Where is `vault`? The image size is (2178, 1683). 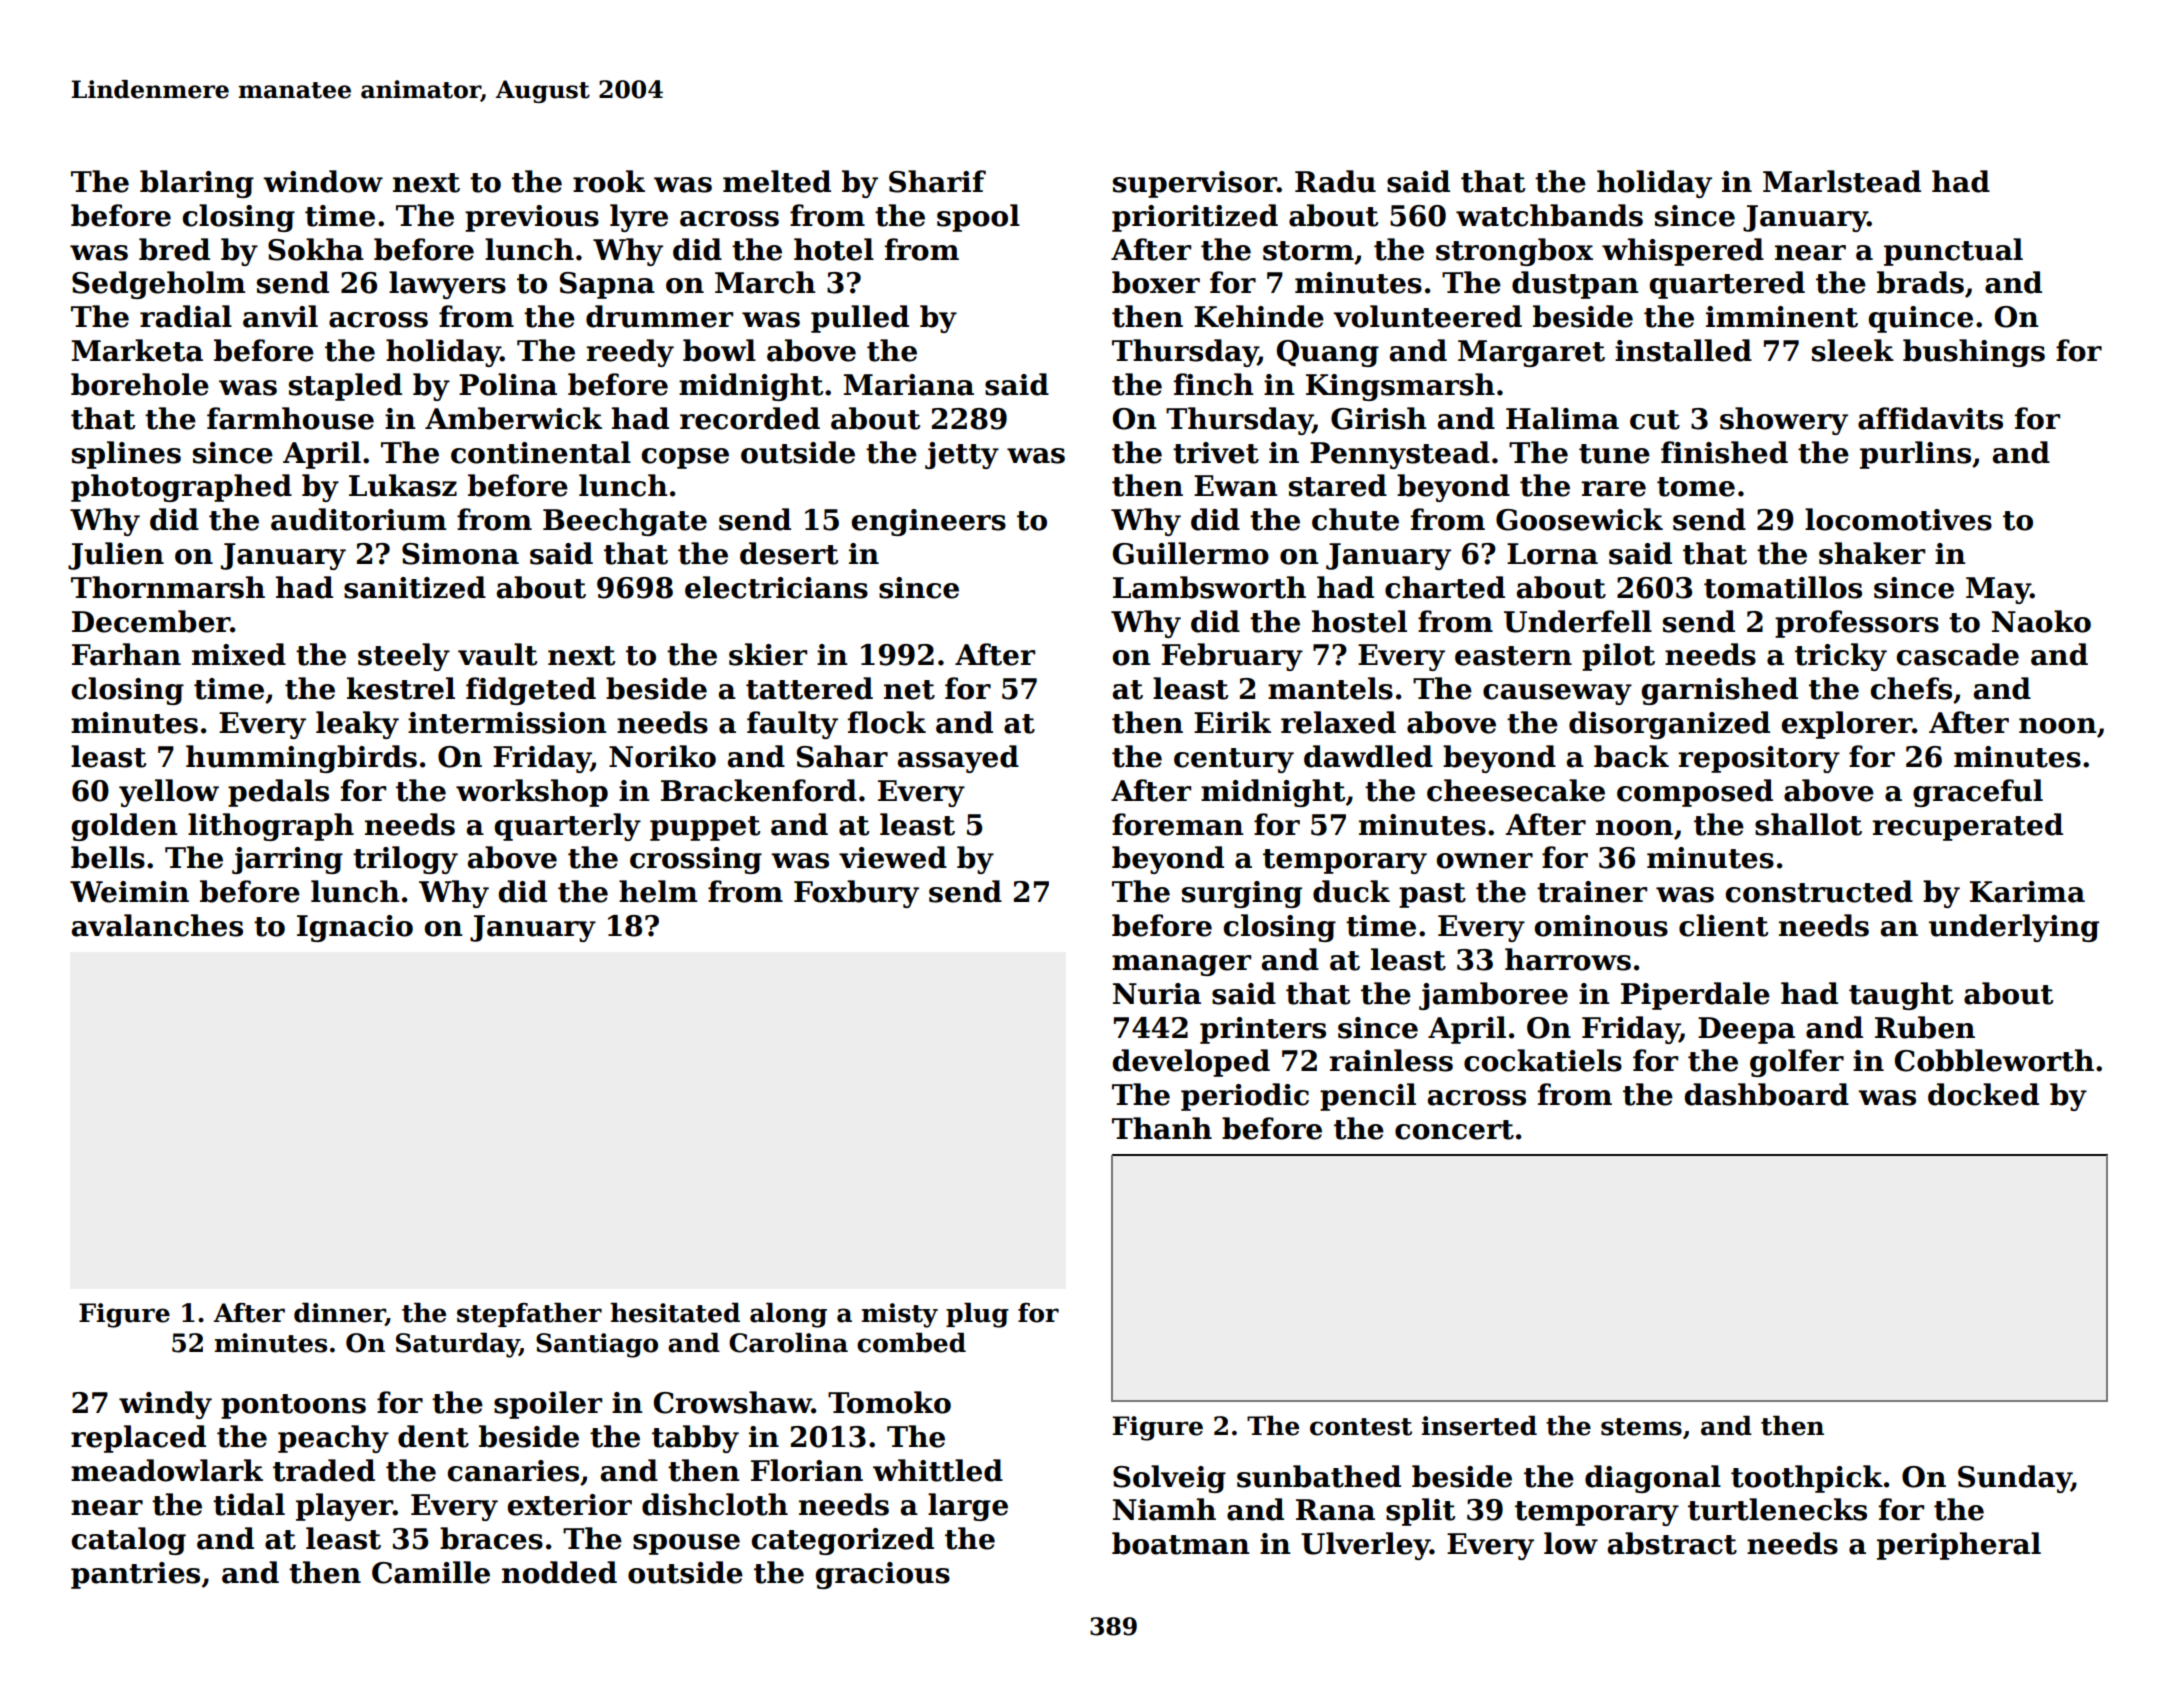
vault is located at coordinates (497, 654).
